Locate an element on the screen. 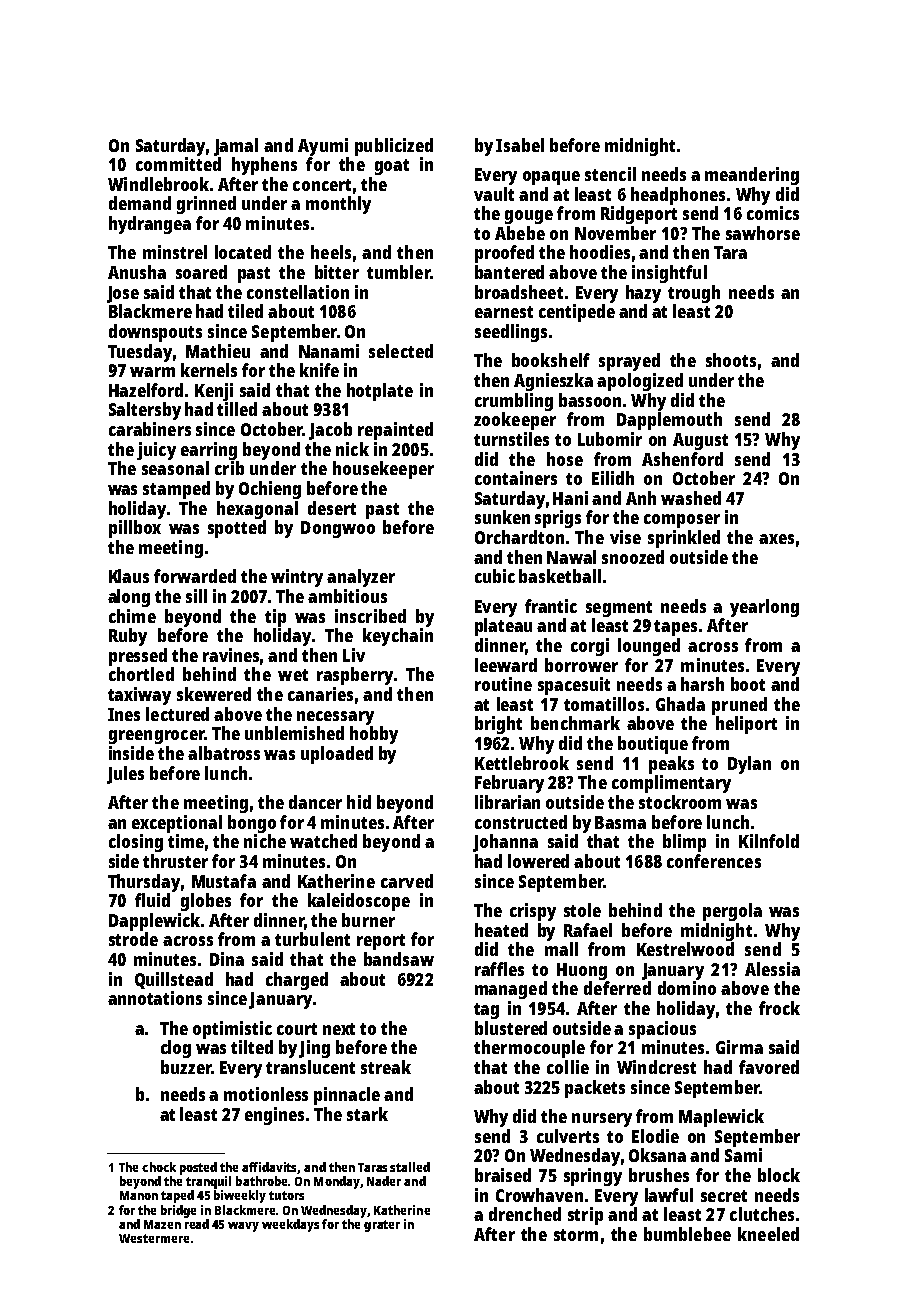 This screenshot has width=908, height=1316. Alessia is located at coordinates (772, 969).
